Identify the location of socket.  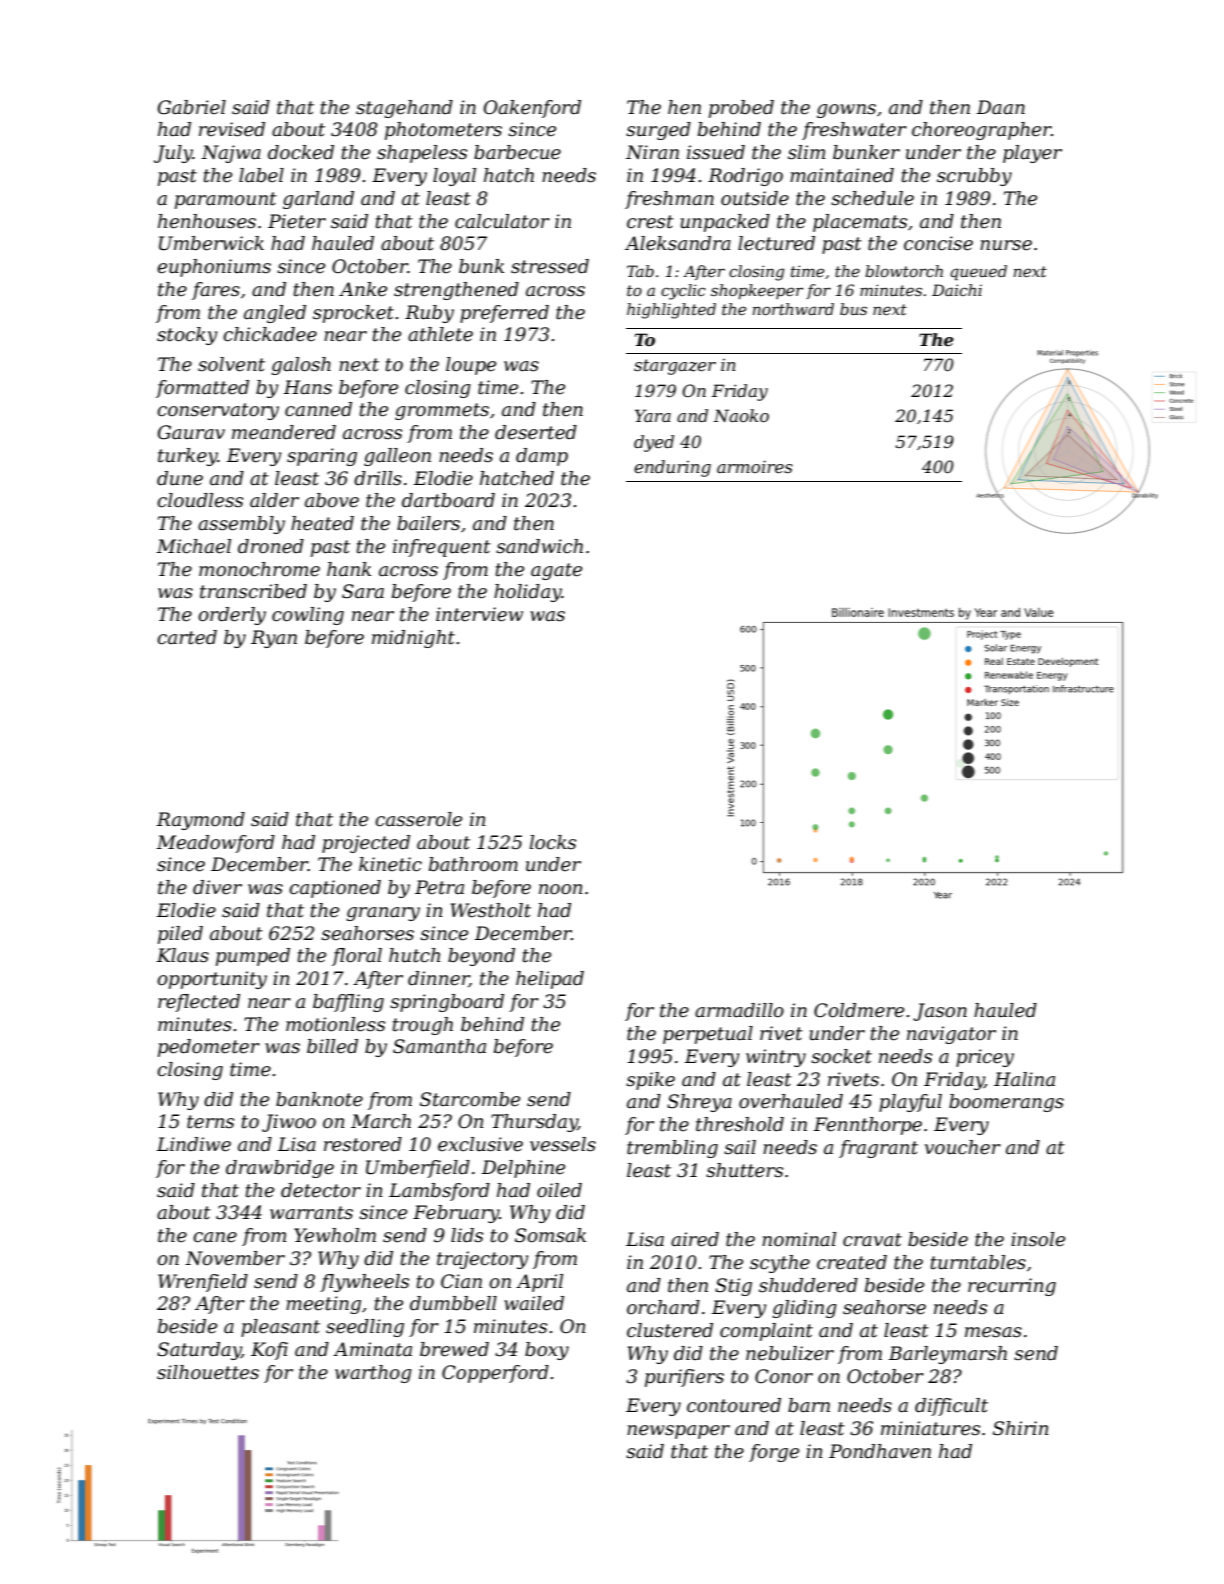
(841, 1056).
